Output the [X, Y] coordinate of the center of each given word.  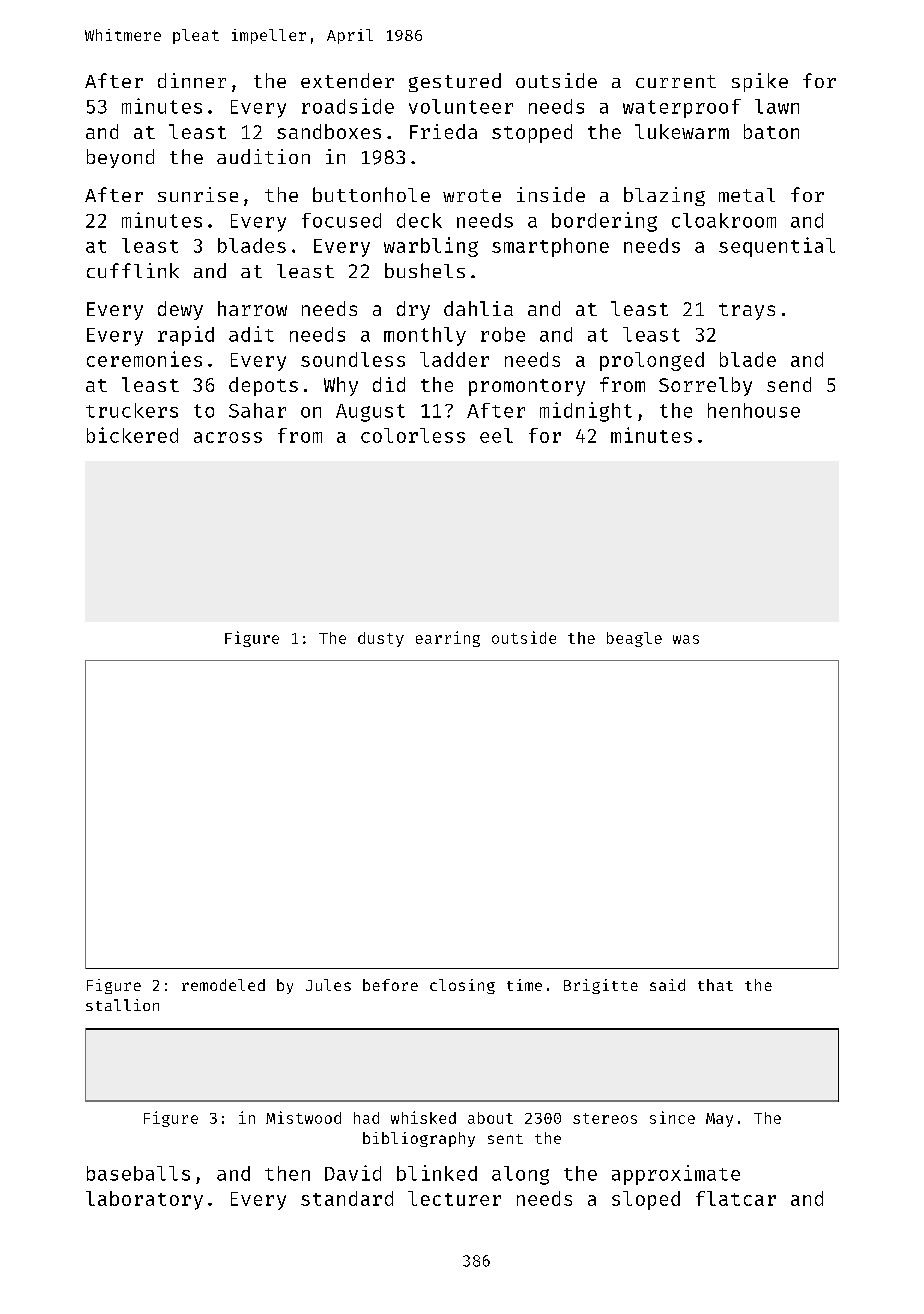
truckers [132, 410]
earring [448, 639]
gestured [455, 82]
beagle [634, 639]
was [686, 639]
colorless [413, 435]
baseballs [138, 1173]
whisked [423, 1117]
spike [760, 82]
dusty [381, 639]
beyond [120, 158]
